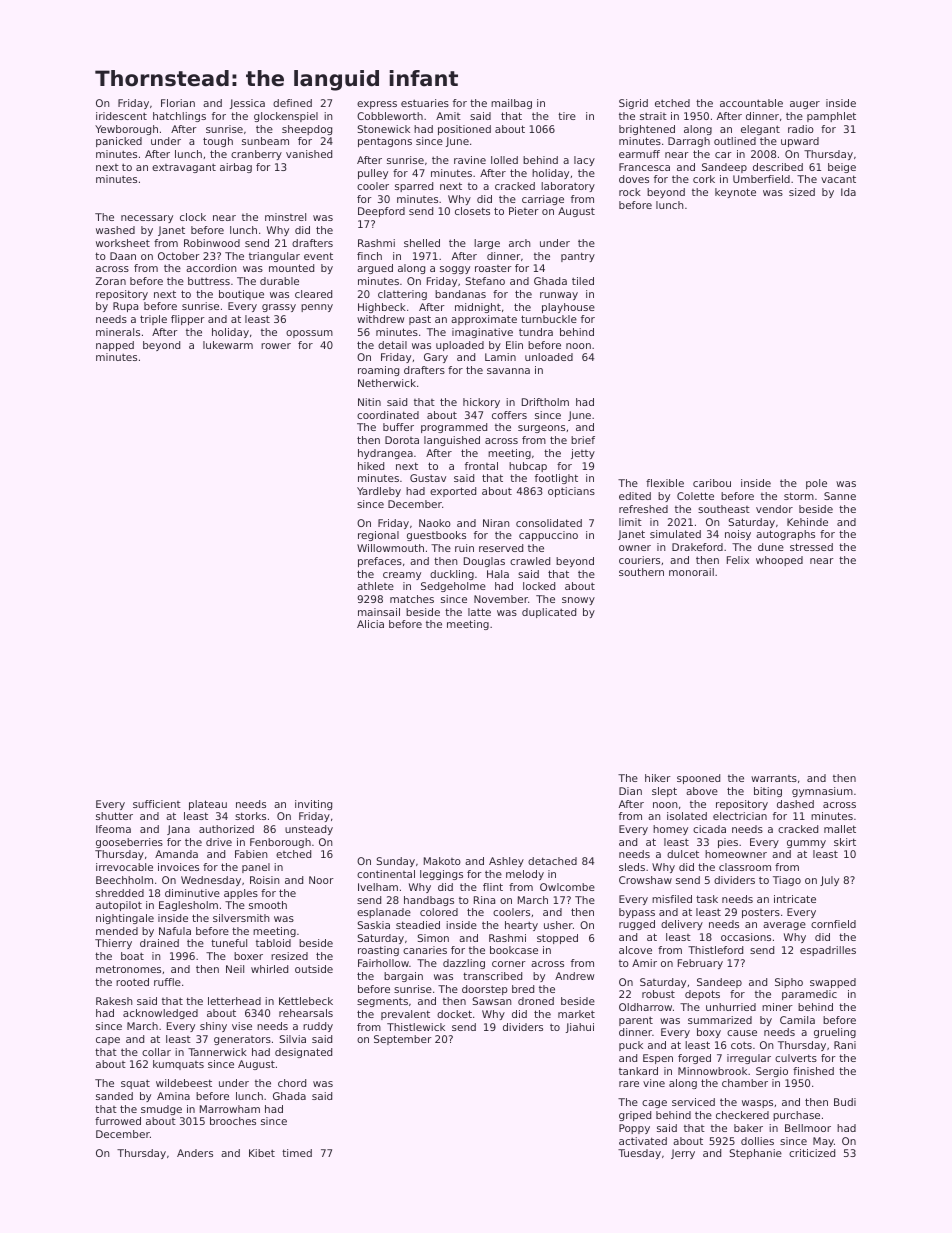  Describe the element at coordinates (639, 1154) in the screenshot. I see `Tuesday` at that location.
